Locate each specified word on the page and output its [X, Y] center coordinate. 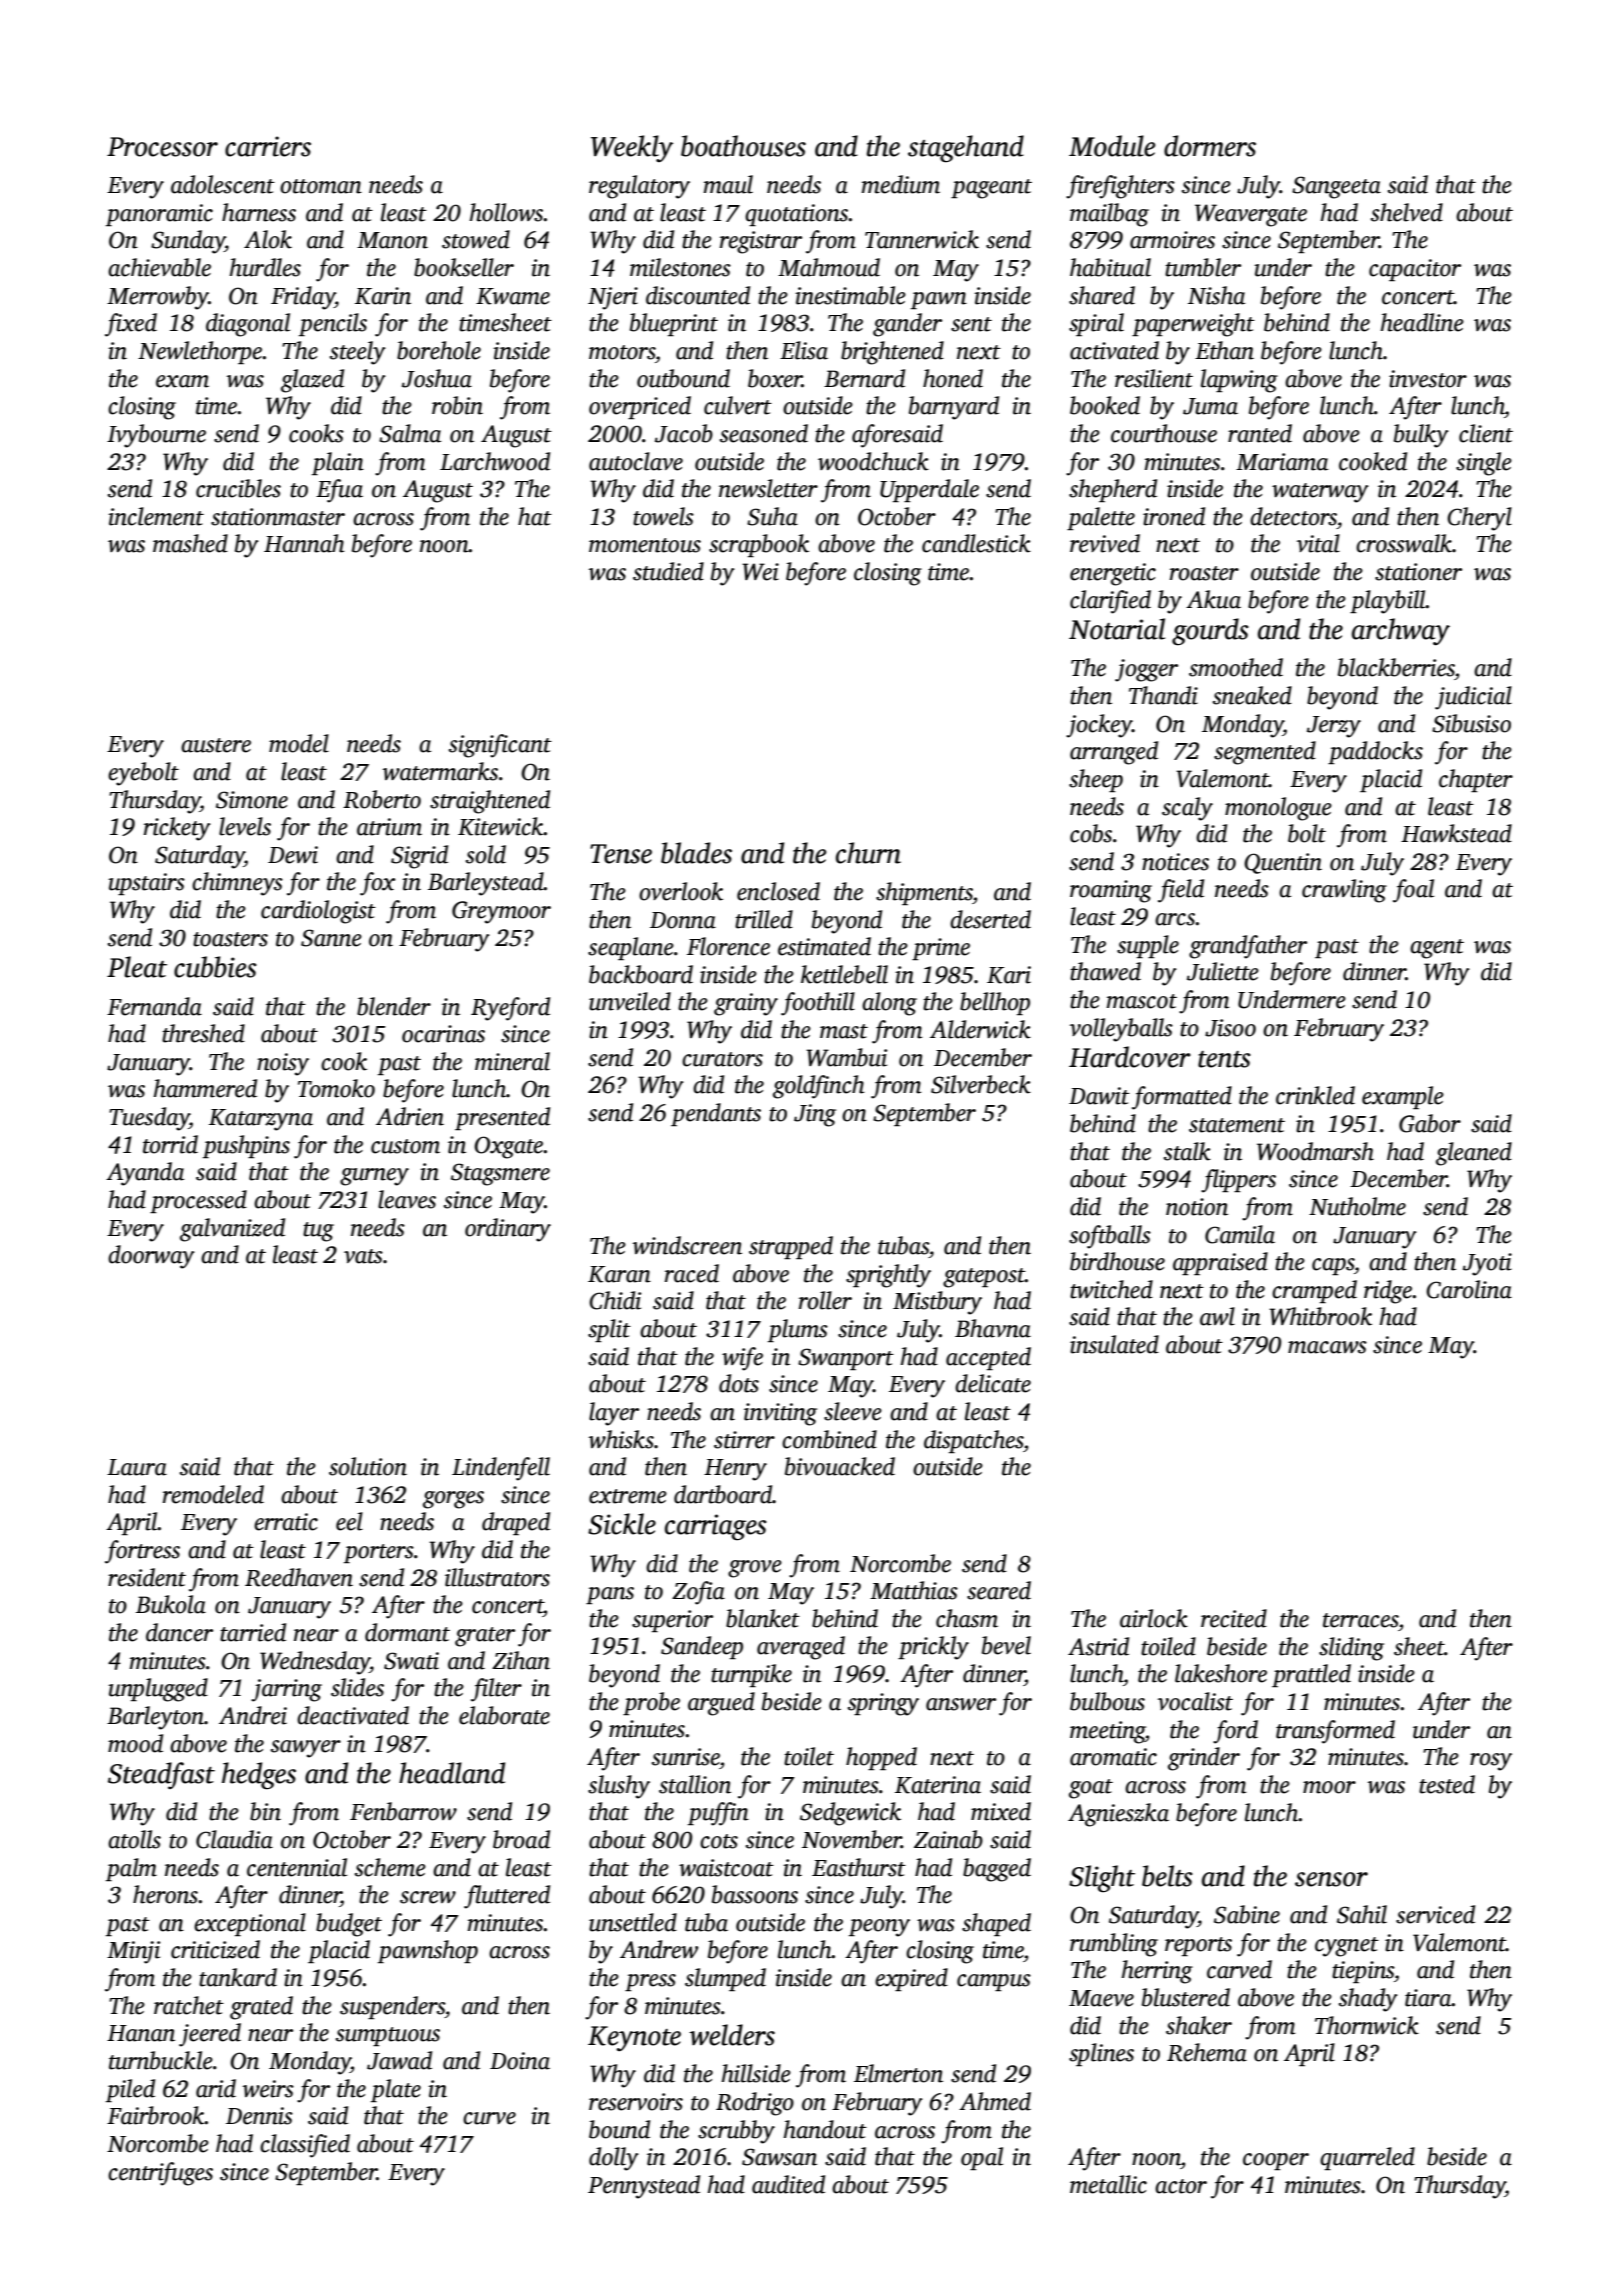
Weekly [632, 148]
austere [216, 745]
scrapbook [759, 545]
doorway [151, 1257]
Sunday [188, 242]
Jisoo [1230, 1028]
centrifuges [160, 2174]
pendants [716, 1114]
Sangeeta [1336, 187]
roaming [1111, 891]
